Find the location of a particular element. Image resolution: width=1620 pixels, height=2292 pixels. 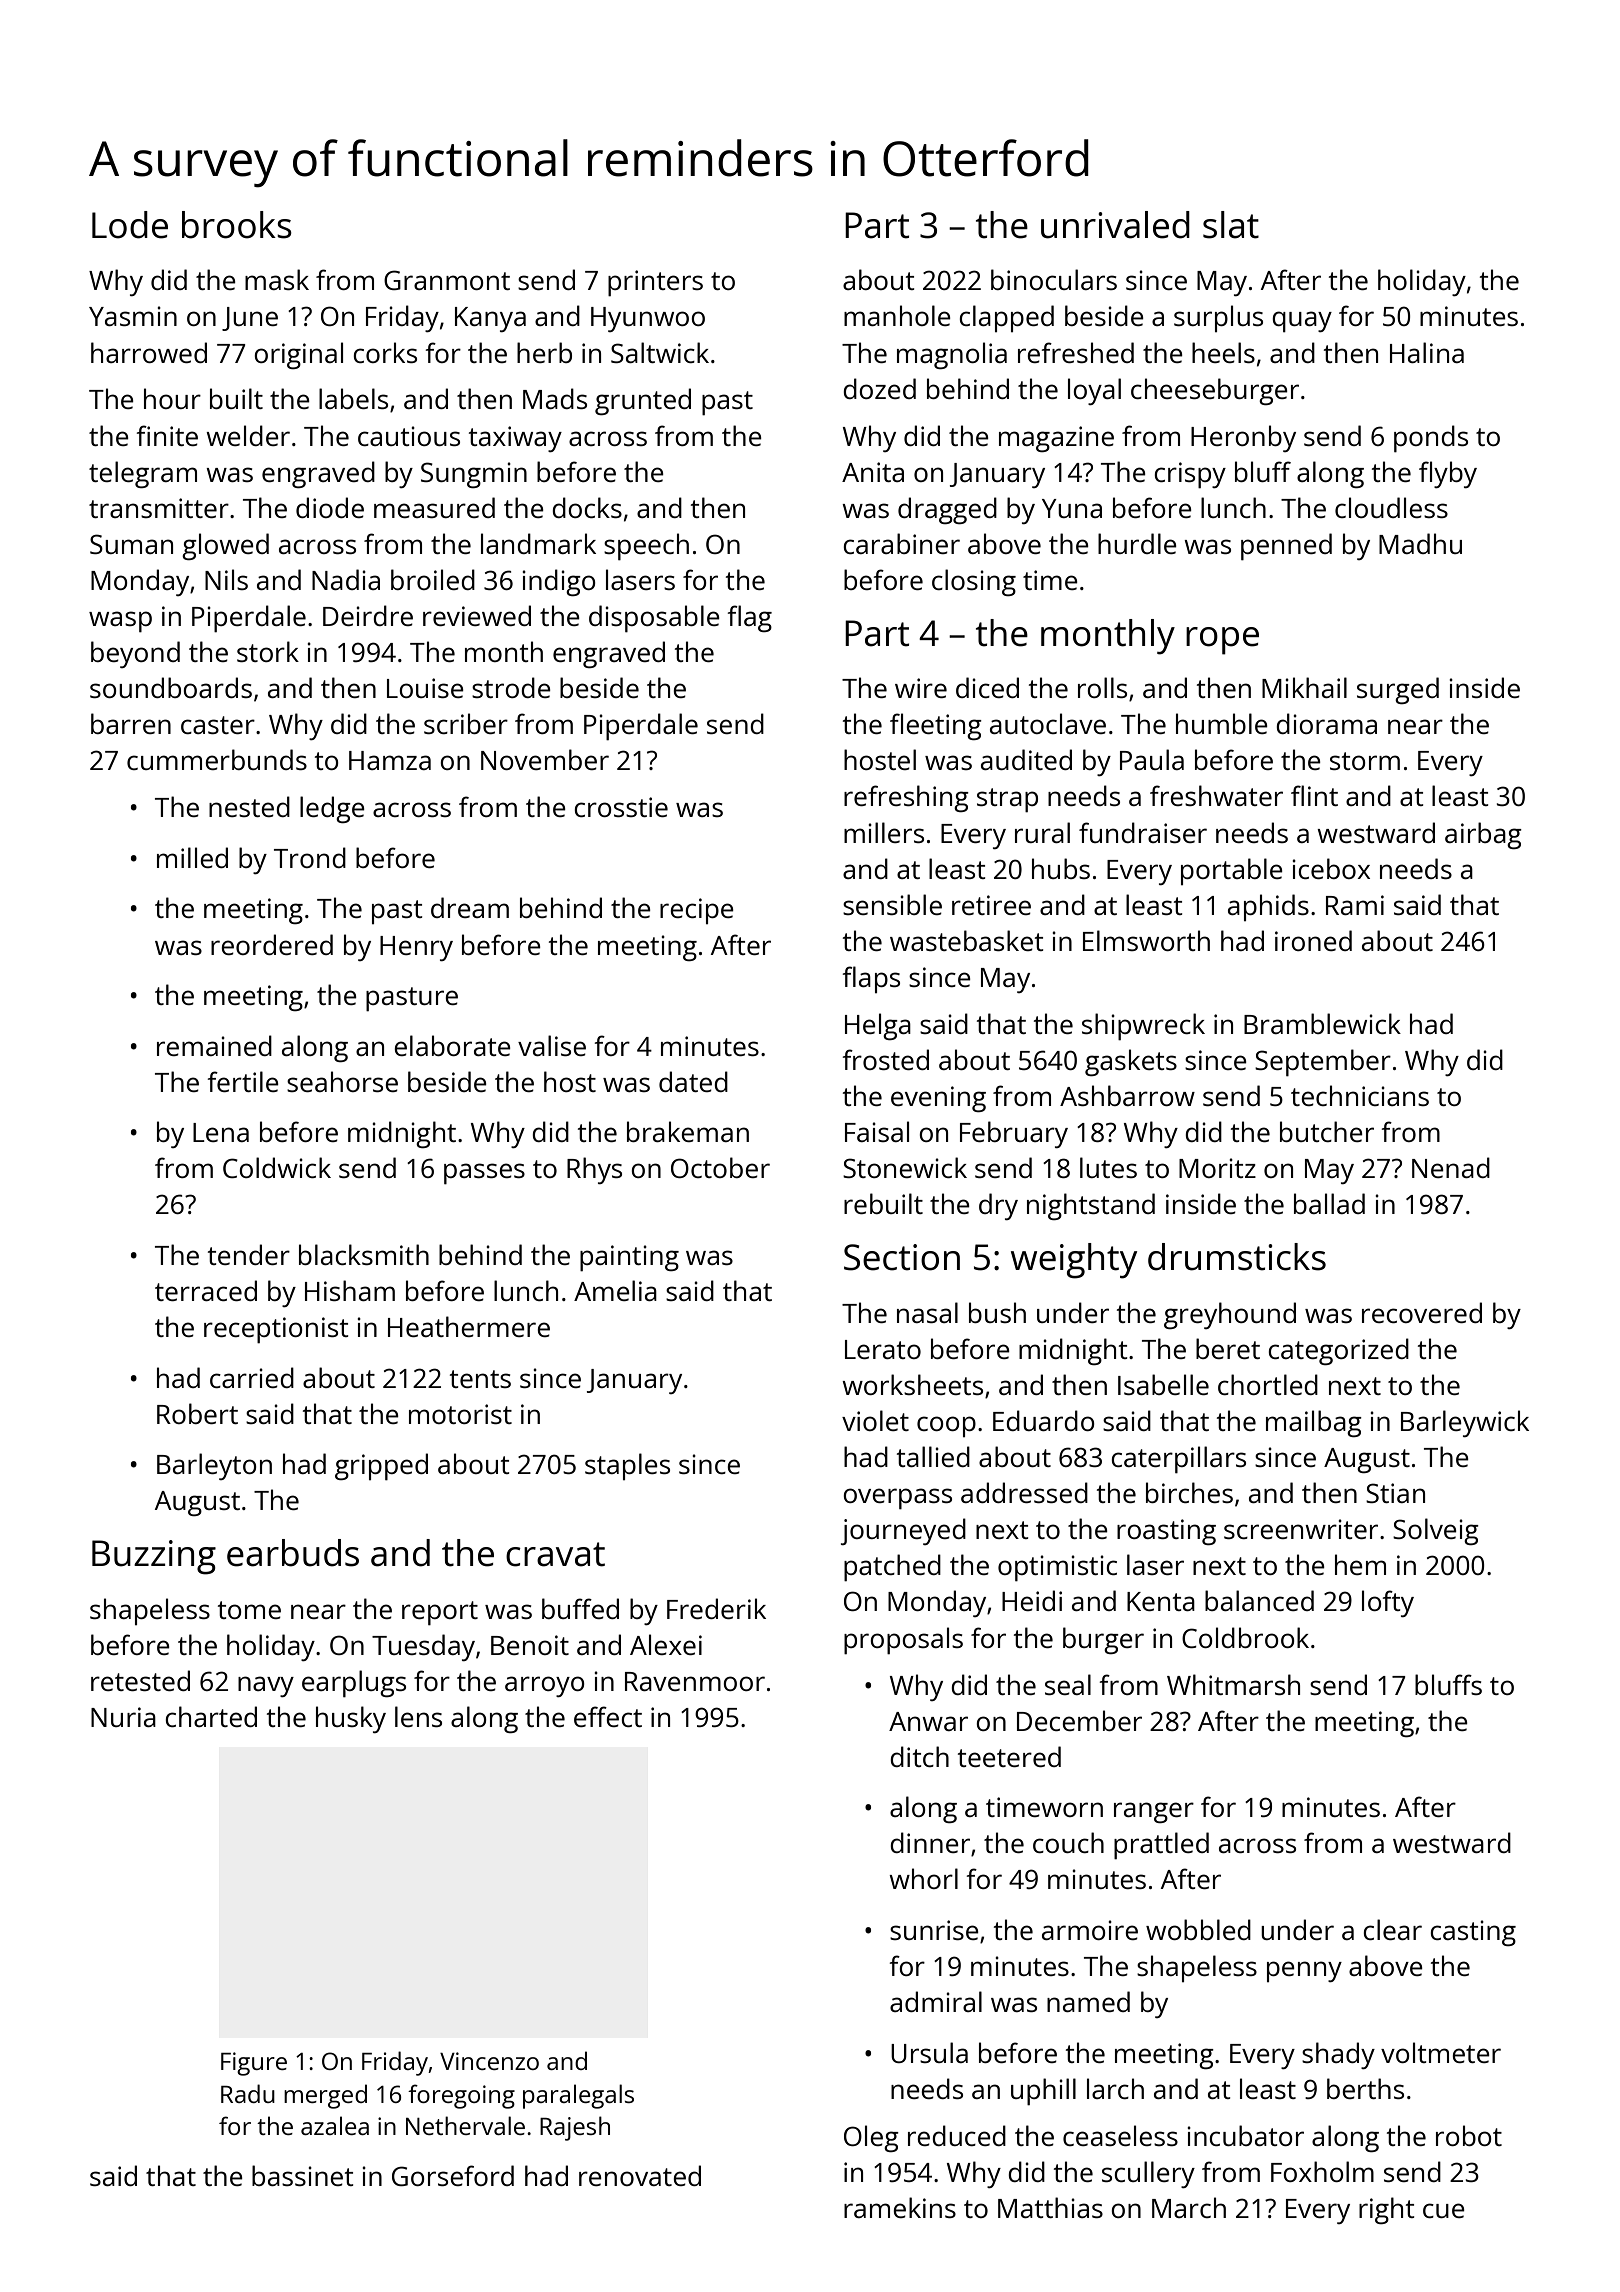

printers is located at coordinates (655, 283).
